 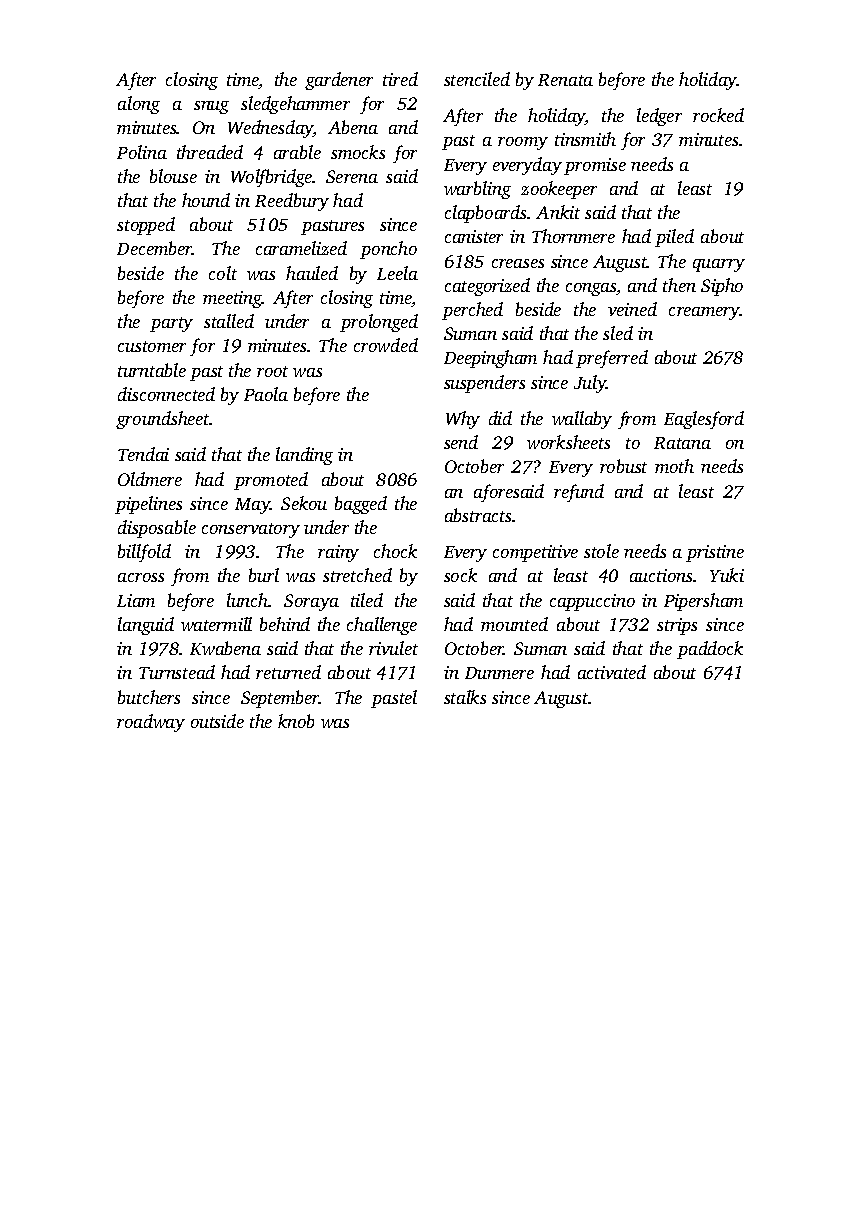 I want to click on stenciled, so click(x=477, y=79).
